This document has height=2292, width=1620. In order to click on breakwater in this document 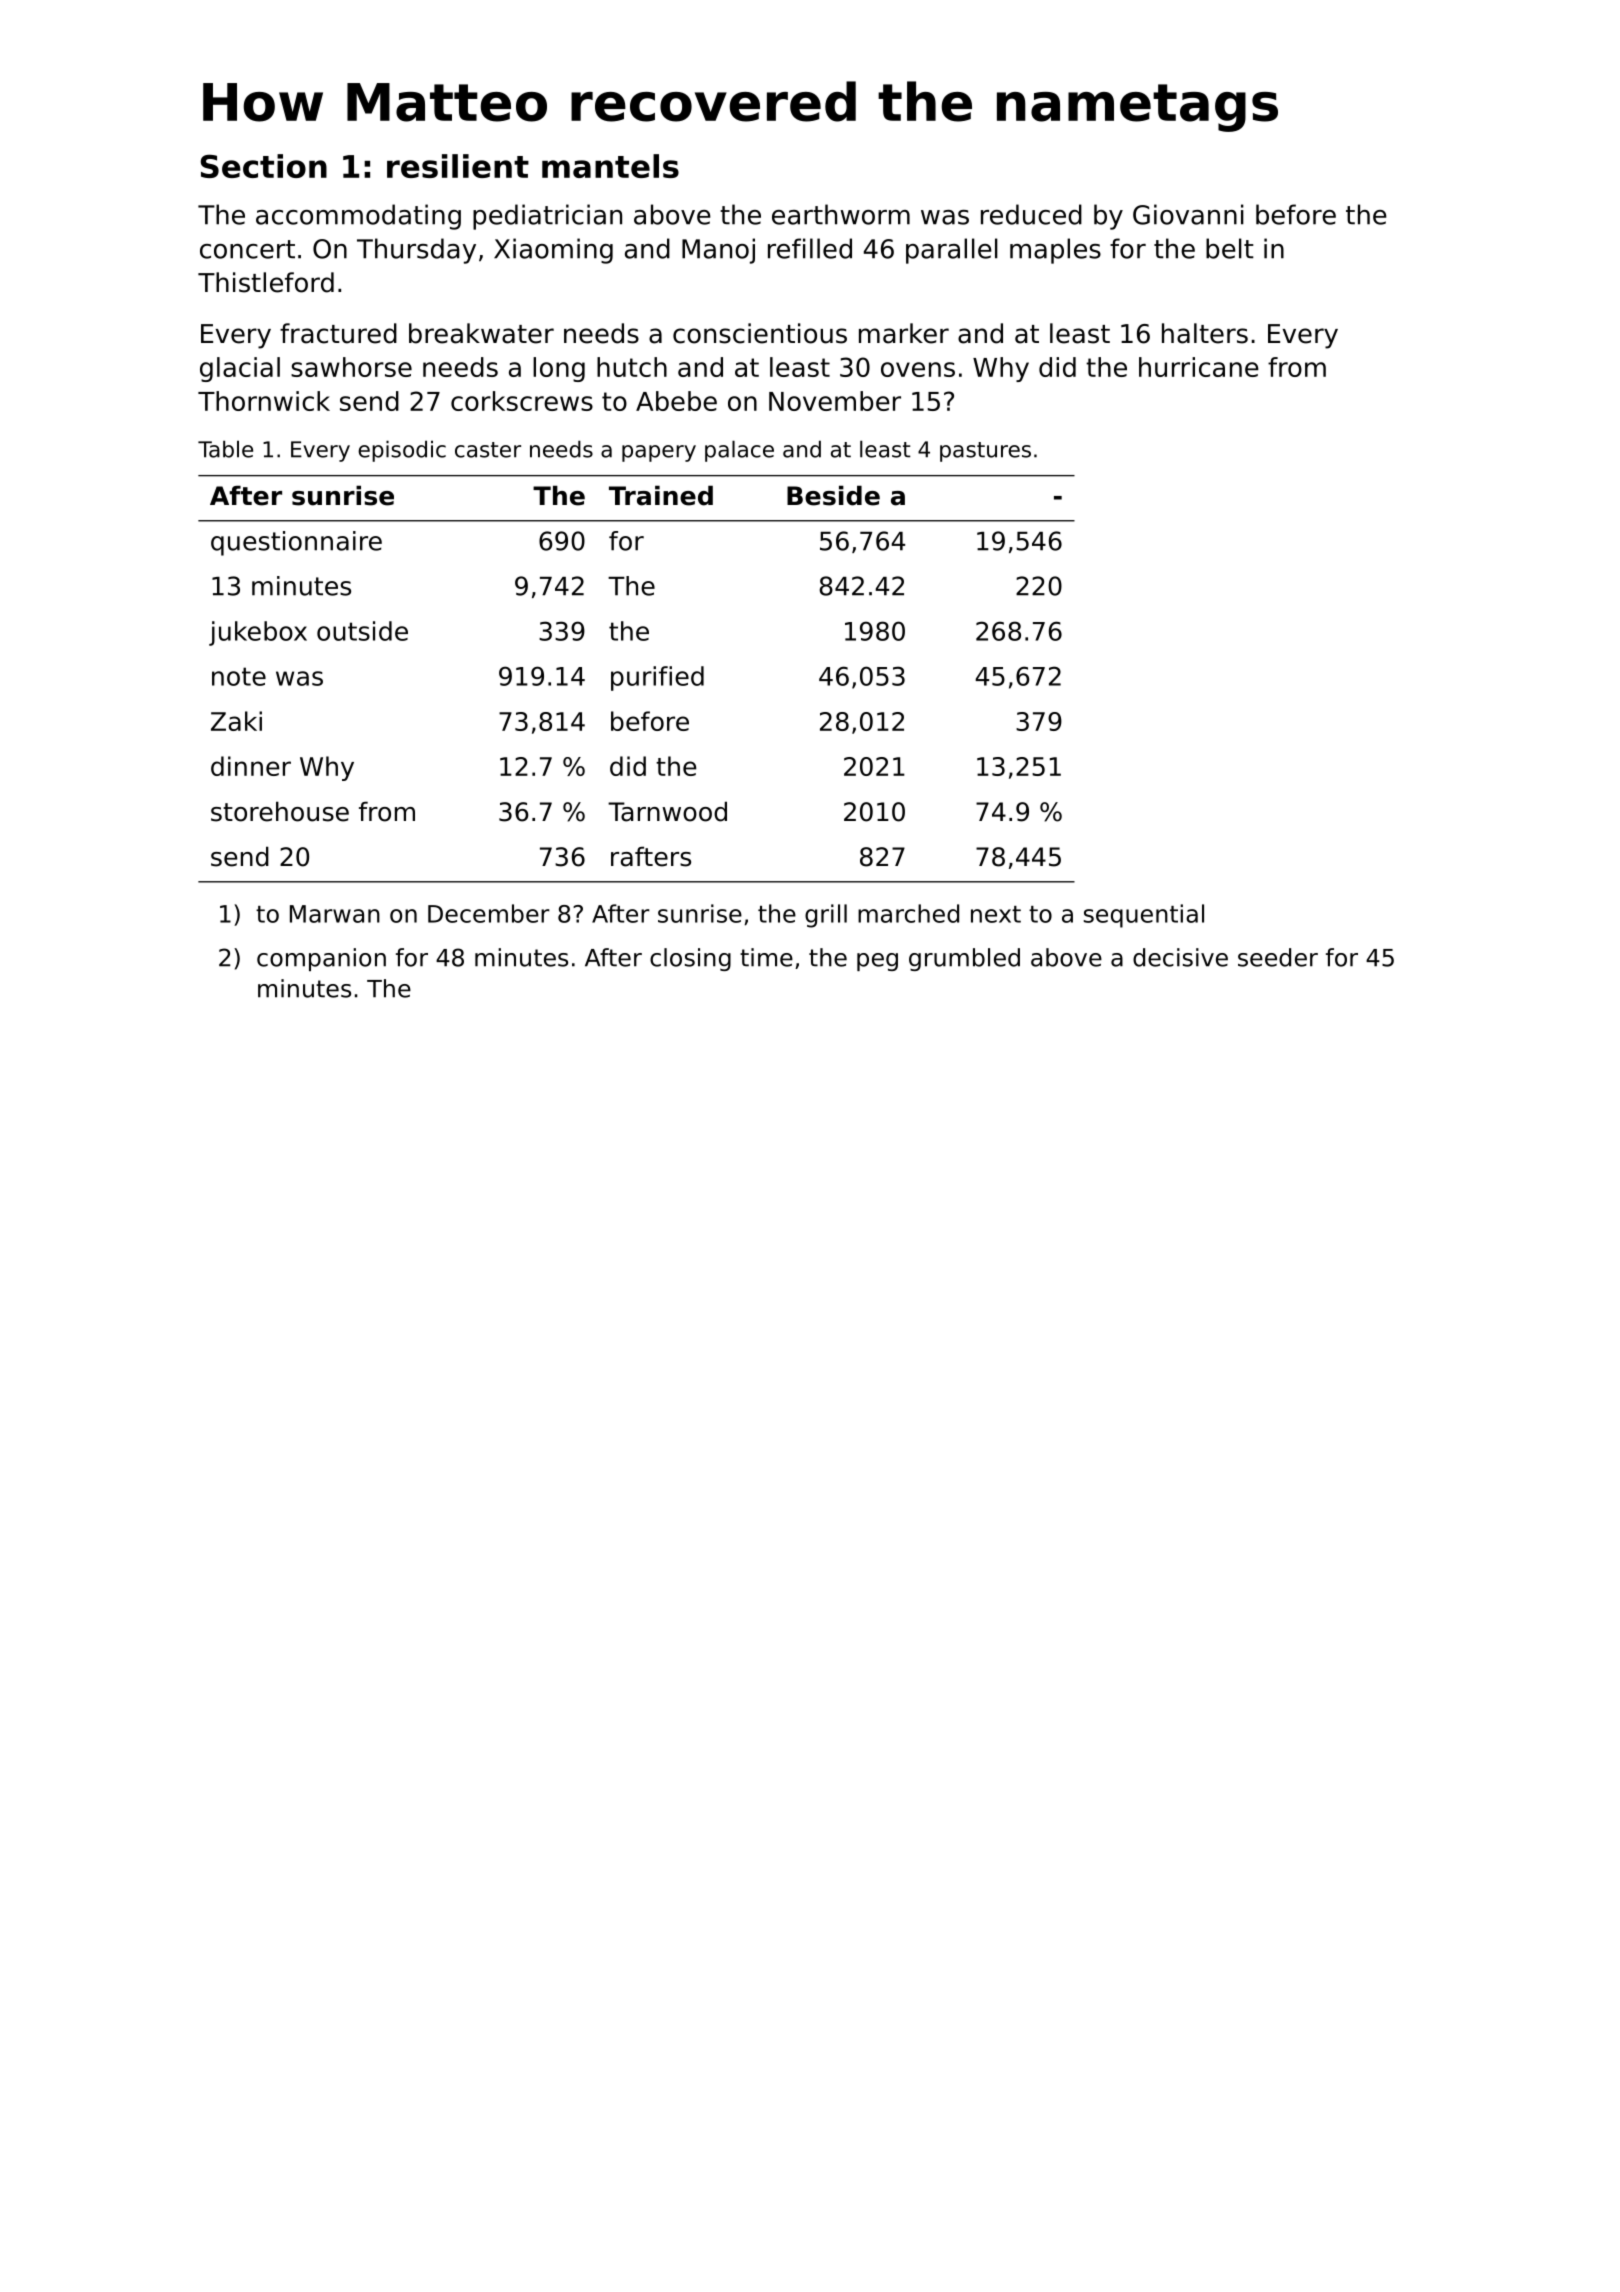, I will do `click(481, 333)`.
